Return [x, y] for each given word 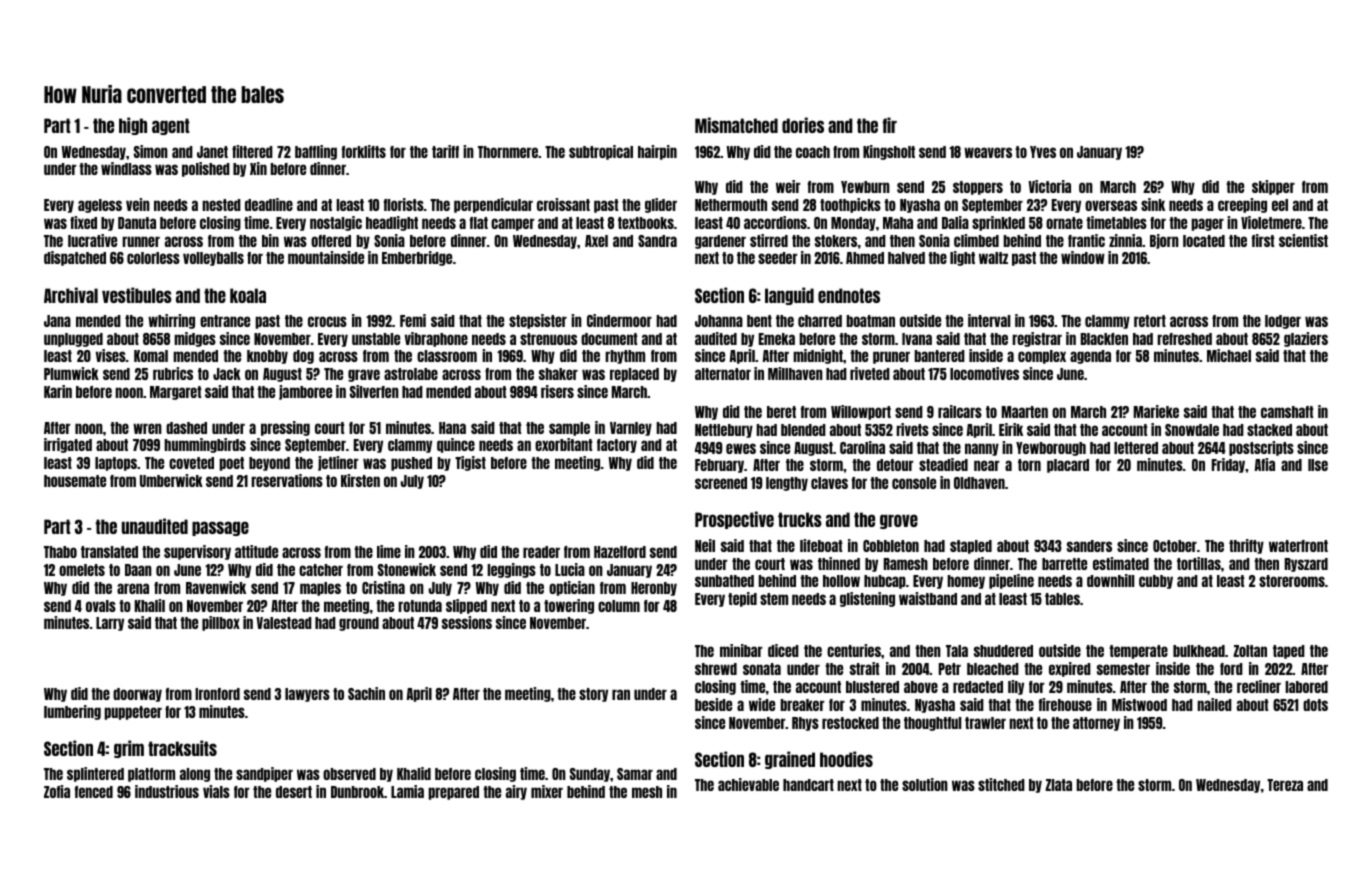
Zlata [1058, 785]
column [619, 606]
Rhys [805, 724]
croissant [563, 204]
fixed [83, 222]
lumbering [72, 712]
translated [109, 552]
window [1083, 257]
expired [1070, 669]
